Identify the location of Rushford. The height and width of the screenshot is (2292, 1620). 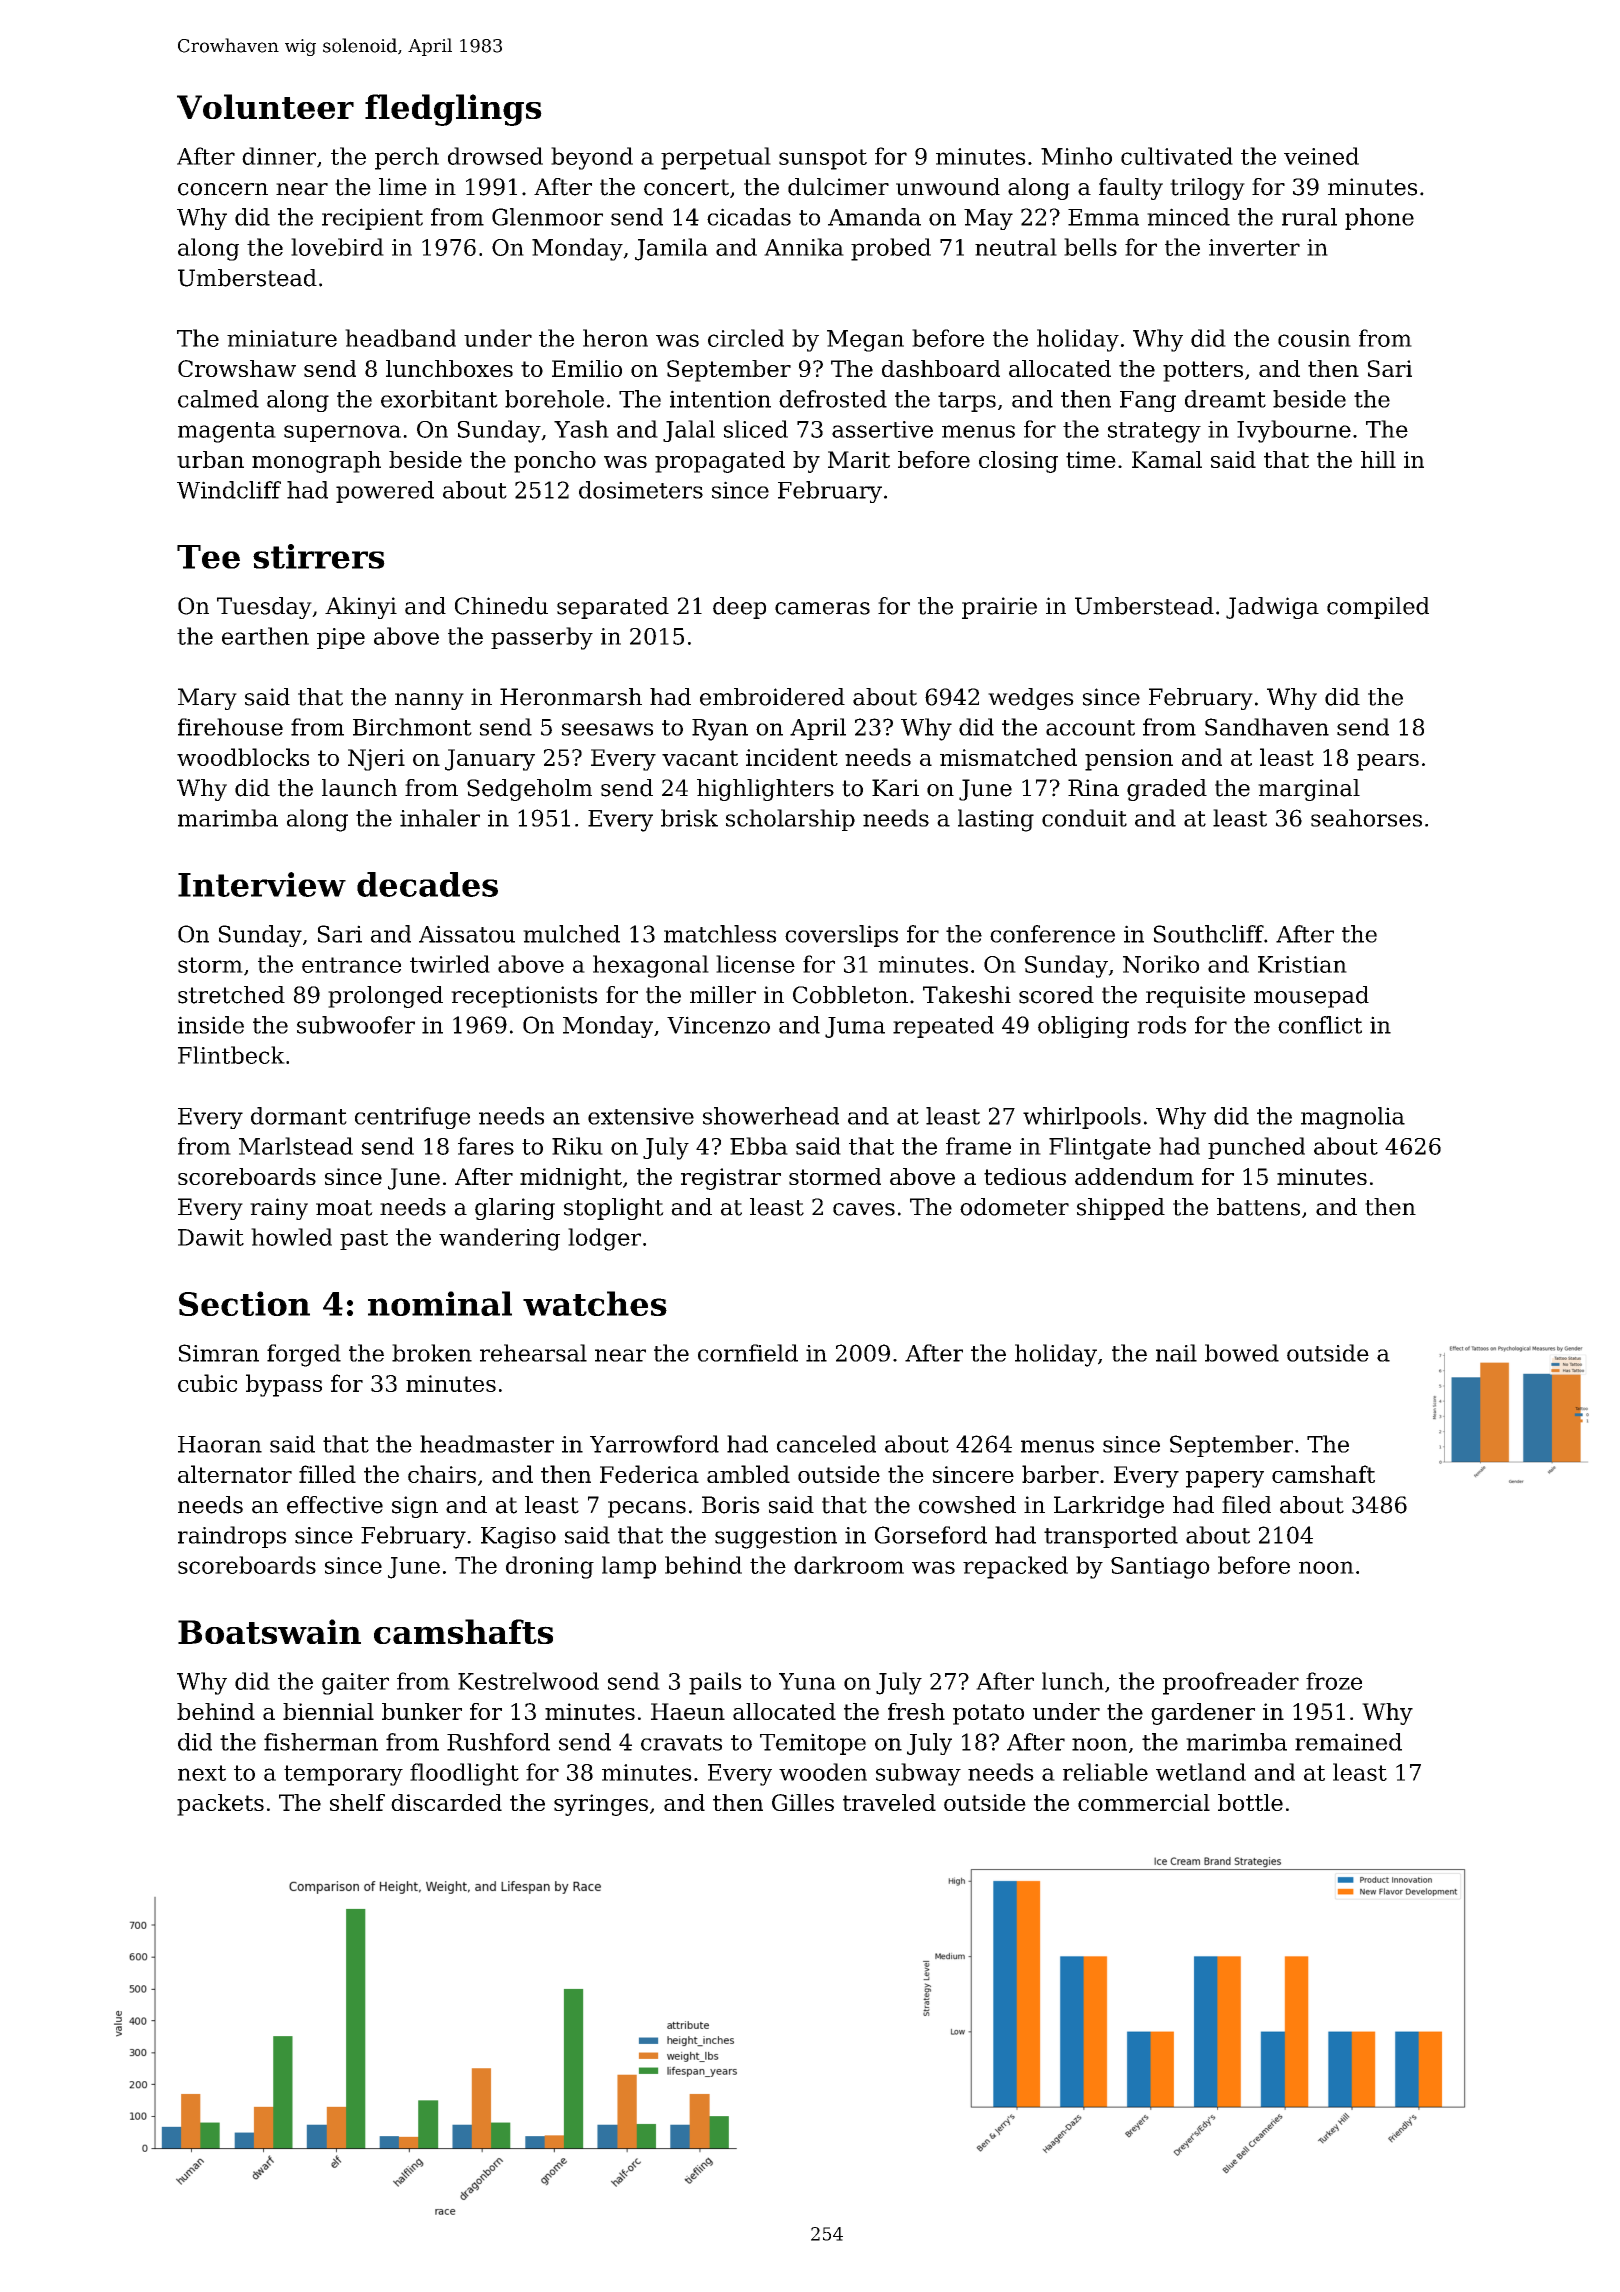
(498, 1742).
